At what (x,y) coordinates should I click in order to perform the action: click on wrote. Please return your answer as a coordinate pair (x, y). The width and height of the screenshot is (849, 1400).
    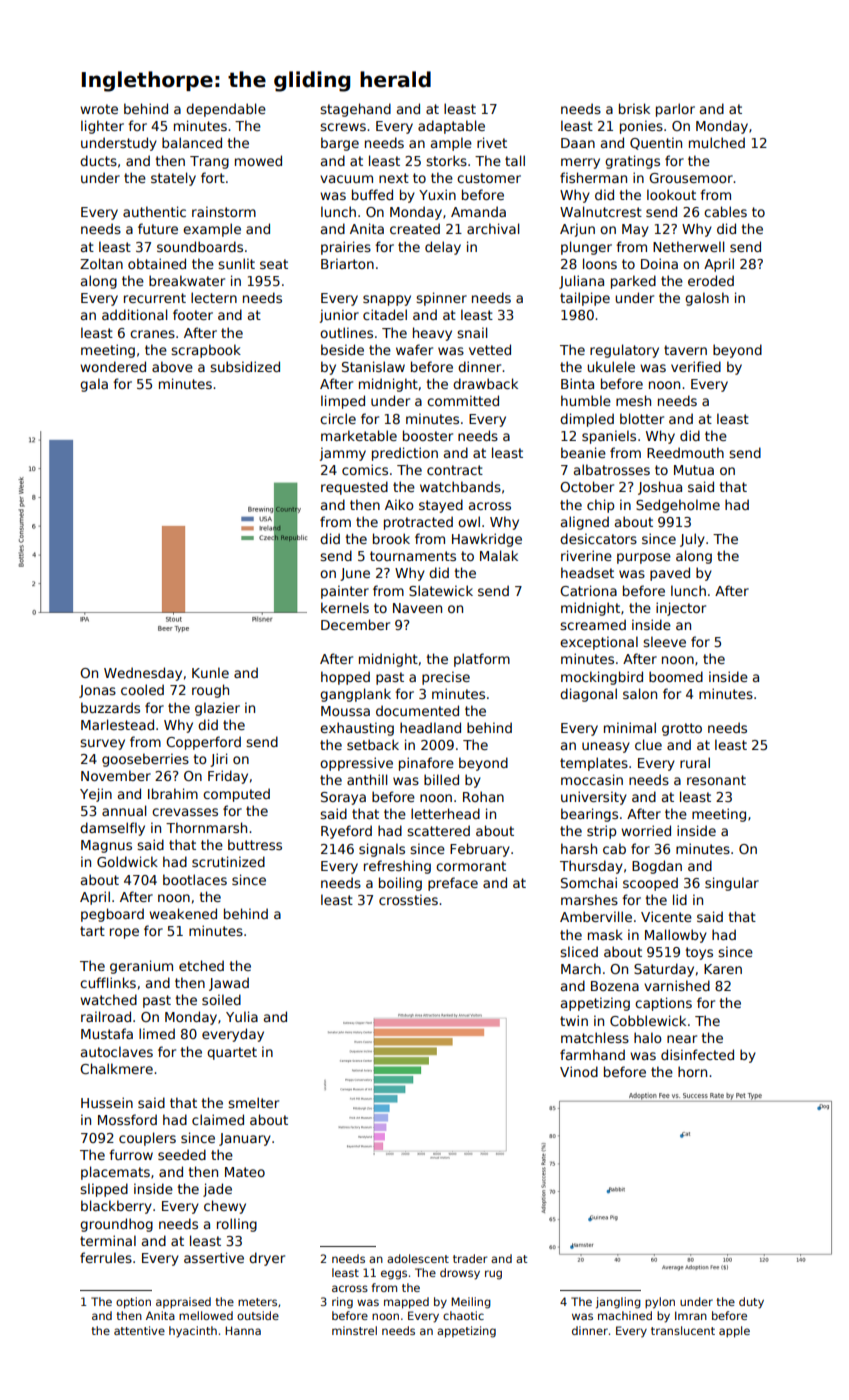
    Looking at the image, I should click on (99, 109).
